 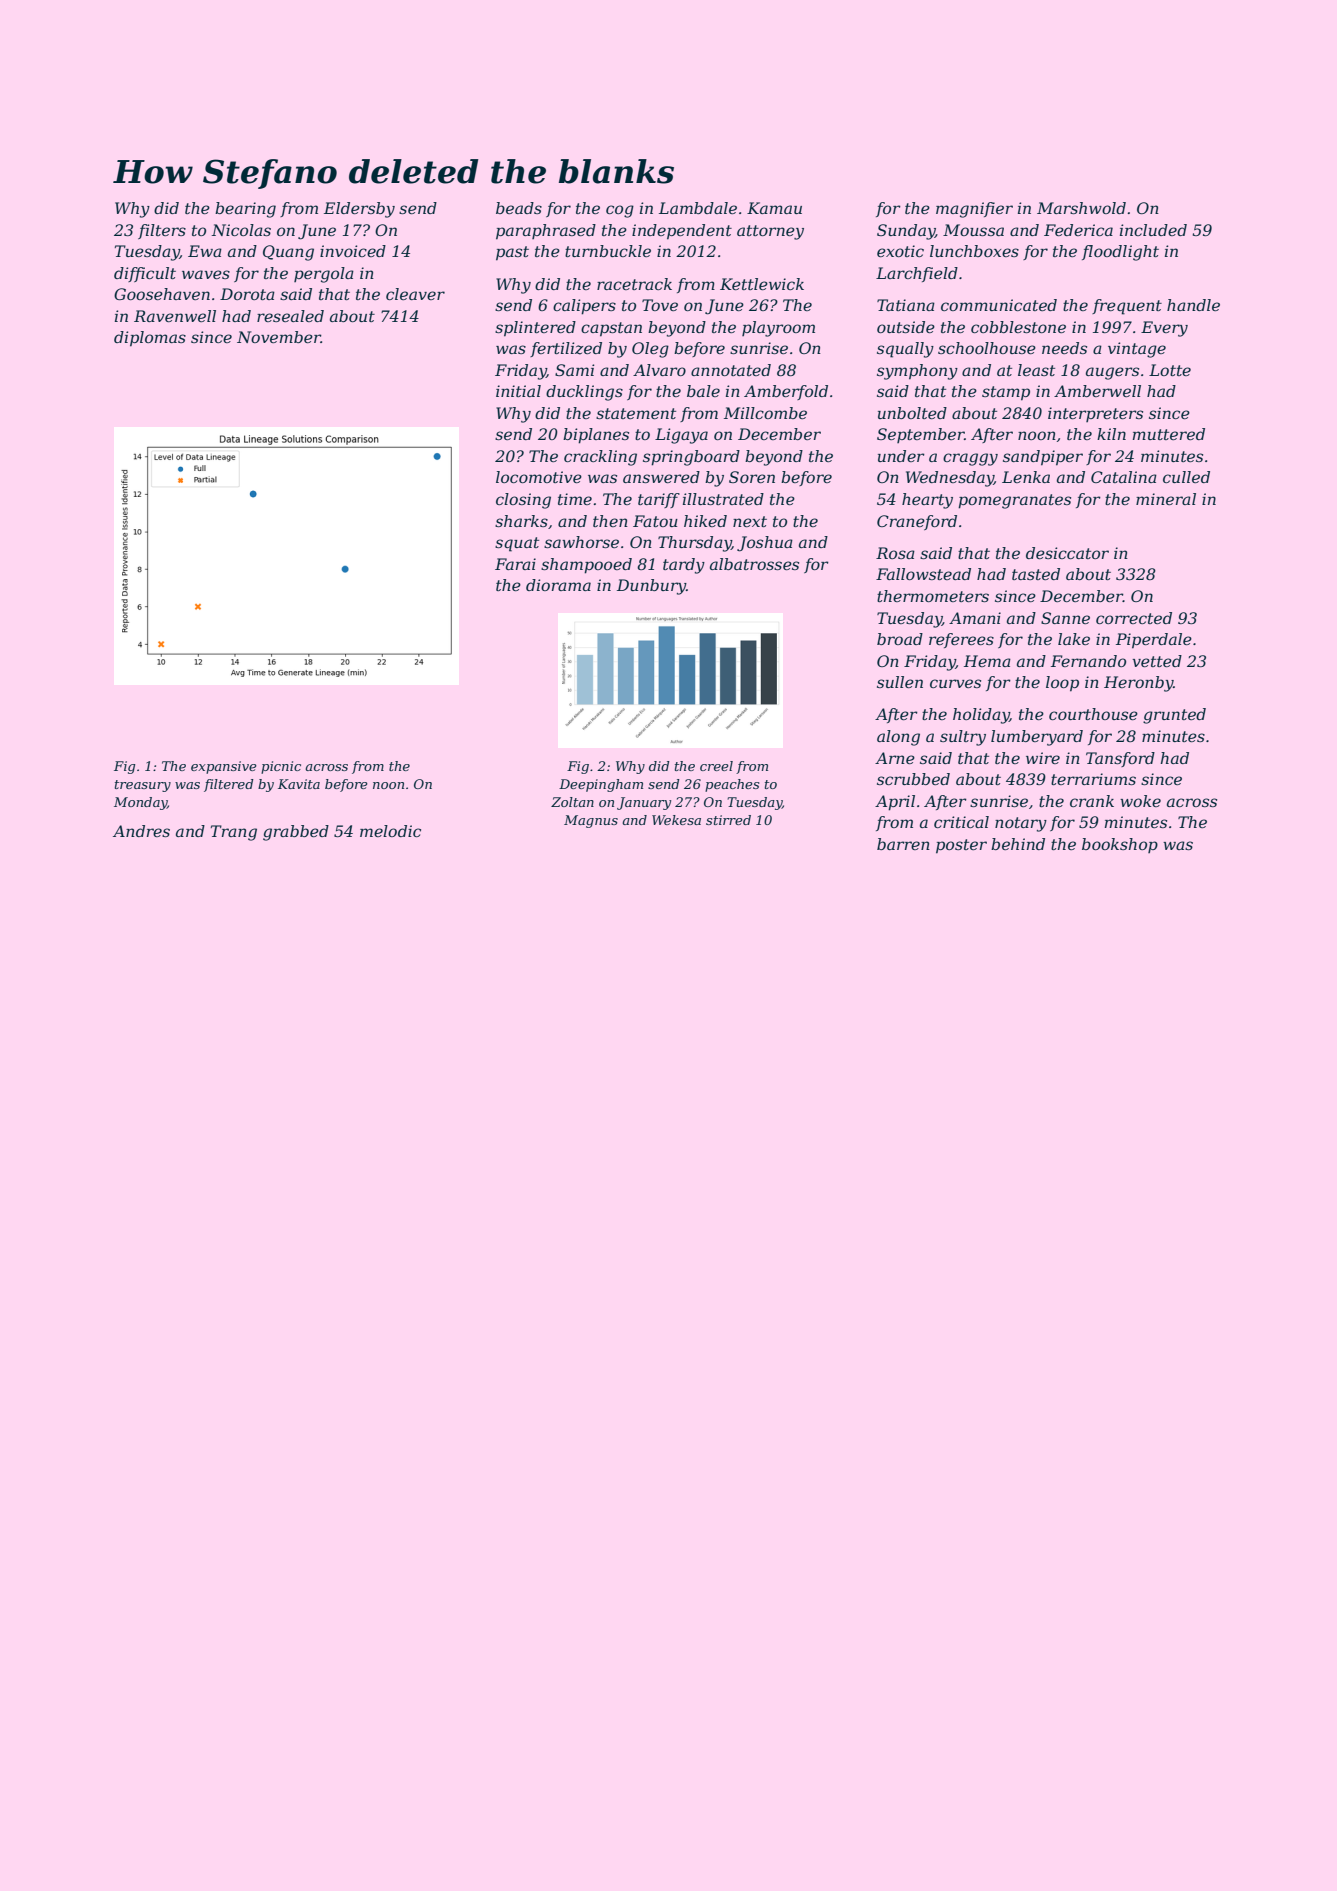 What do you see at coordinates (281, 767) in the screenshot?
I see `picnic` at bounding box center [281, 767].
